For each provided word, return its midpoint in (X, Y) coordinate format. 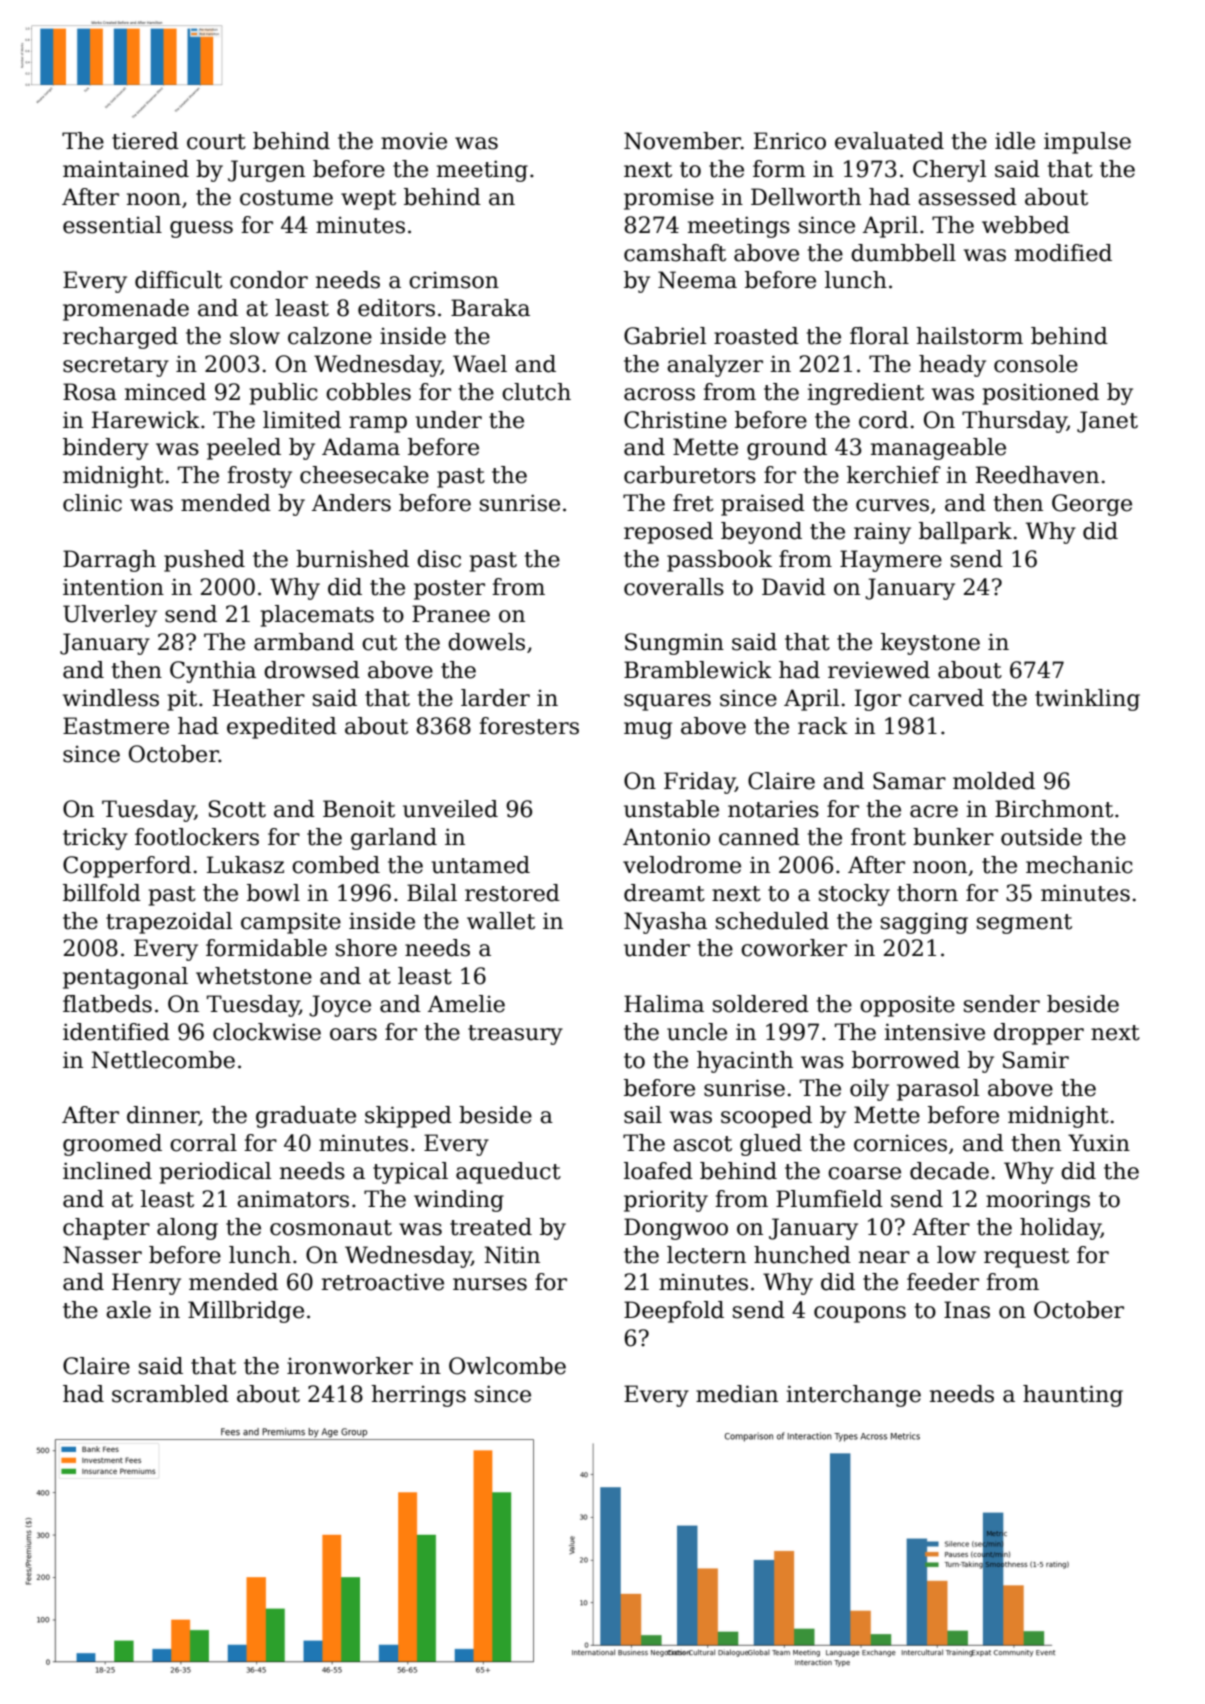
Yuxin (1099, 1143)
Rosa (90, 392)
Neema (697, 280)
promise (669, 199)
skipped (408, 1117)
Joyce (340, 1006)
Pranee (451, 614)
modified (1063, 253)
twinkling (1087, 700)
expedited (282, 728)
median (737, 1394)
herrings (418, 1396)
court (216, 142)
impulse (1087, 143)
